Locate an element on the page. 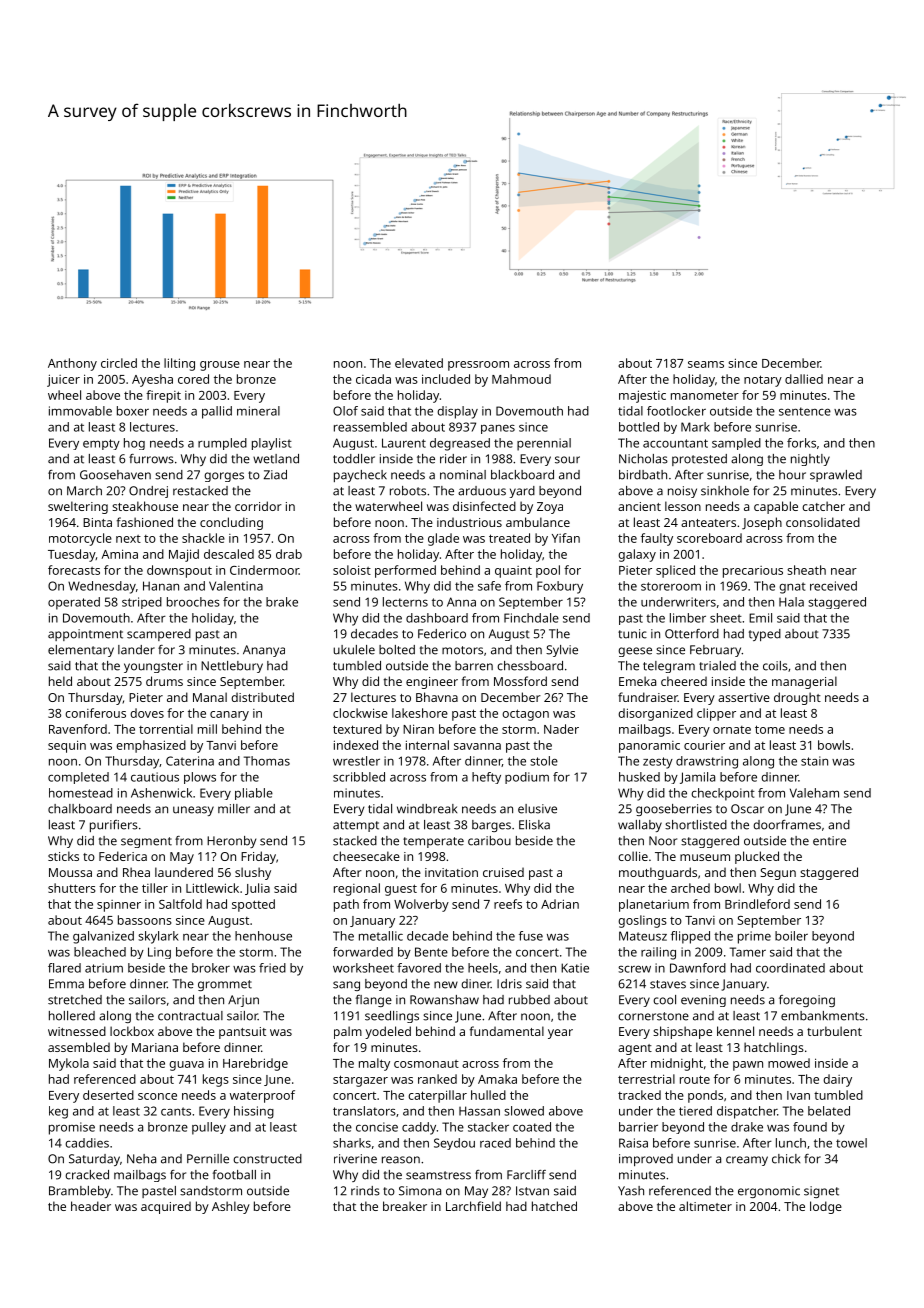  Wolverby is located at coordinates (421, 905).
